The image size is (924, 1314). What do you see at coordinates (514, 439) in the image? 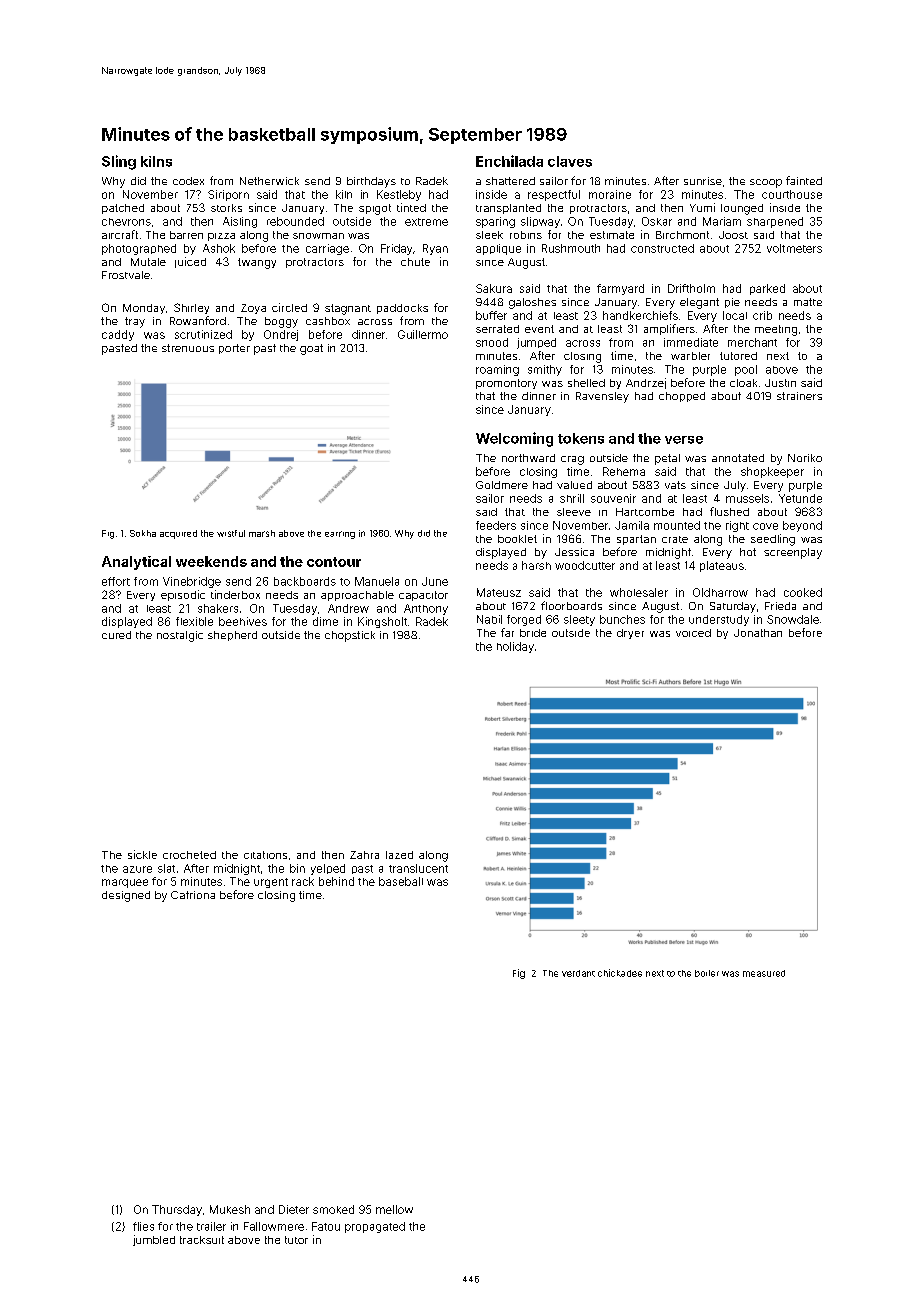
I see `Welcoming` at bounding box center [514, 439].
